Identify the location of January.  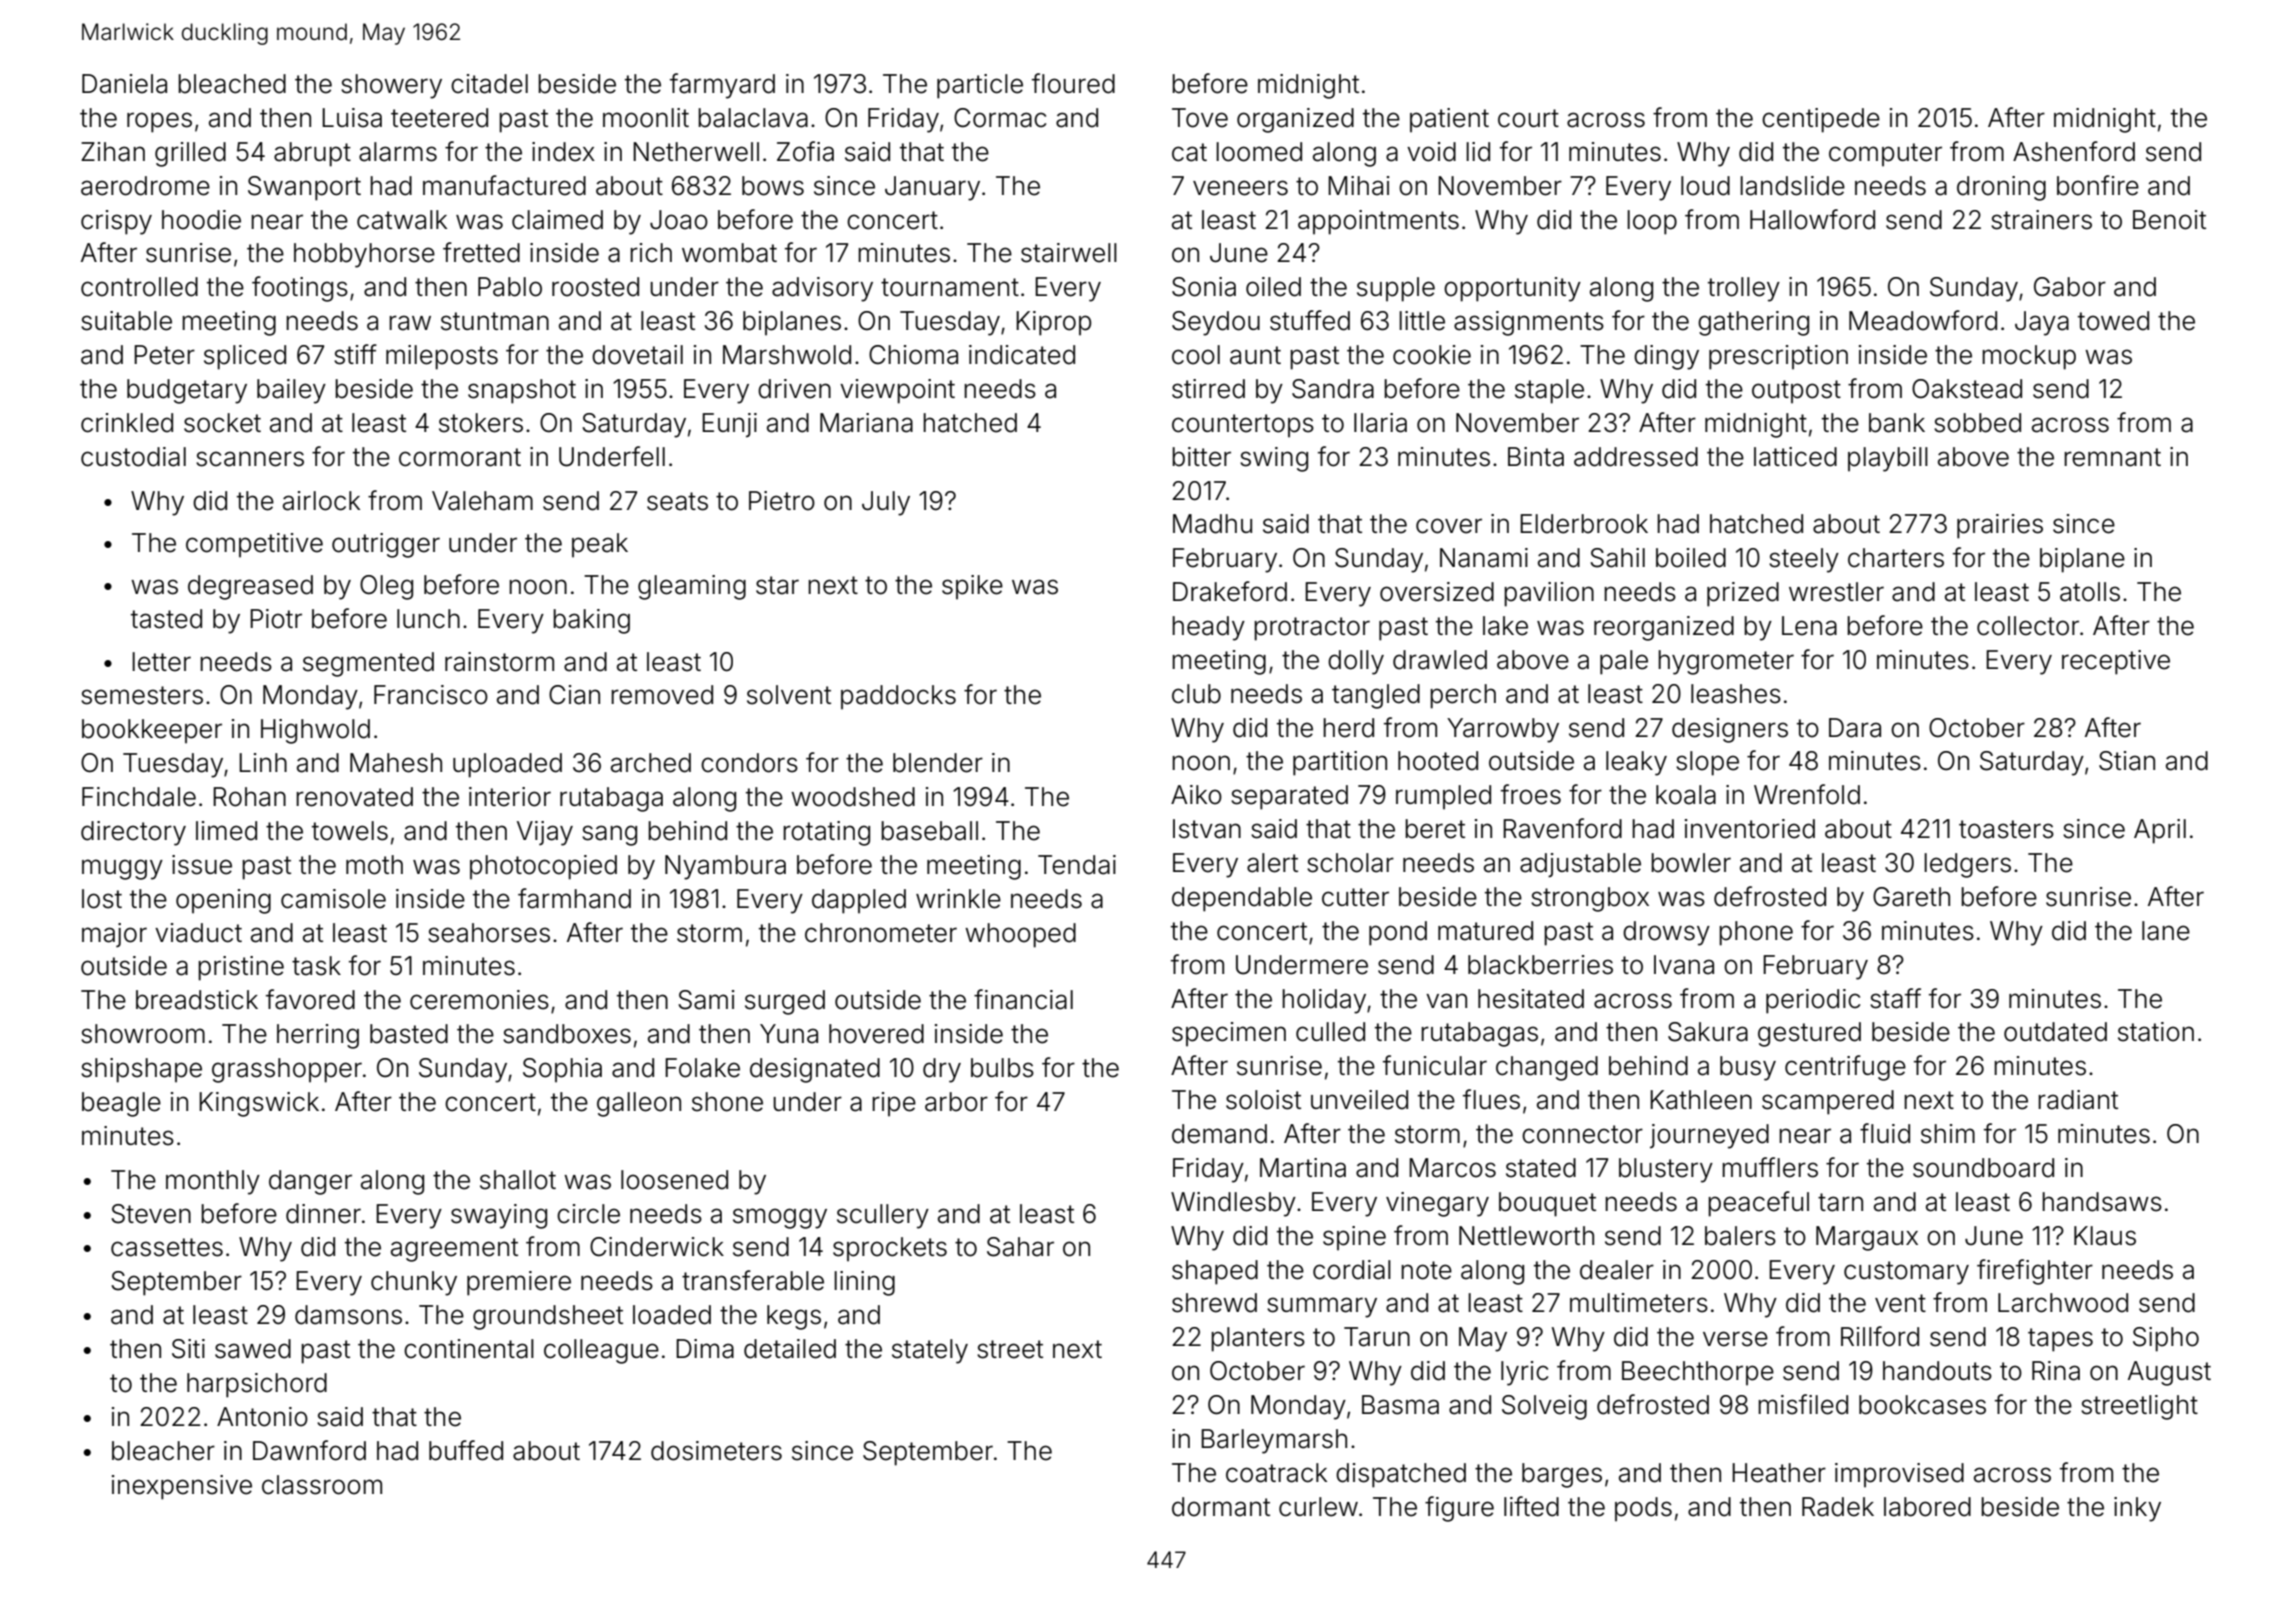
(932, 188).
